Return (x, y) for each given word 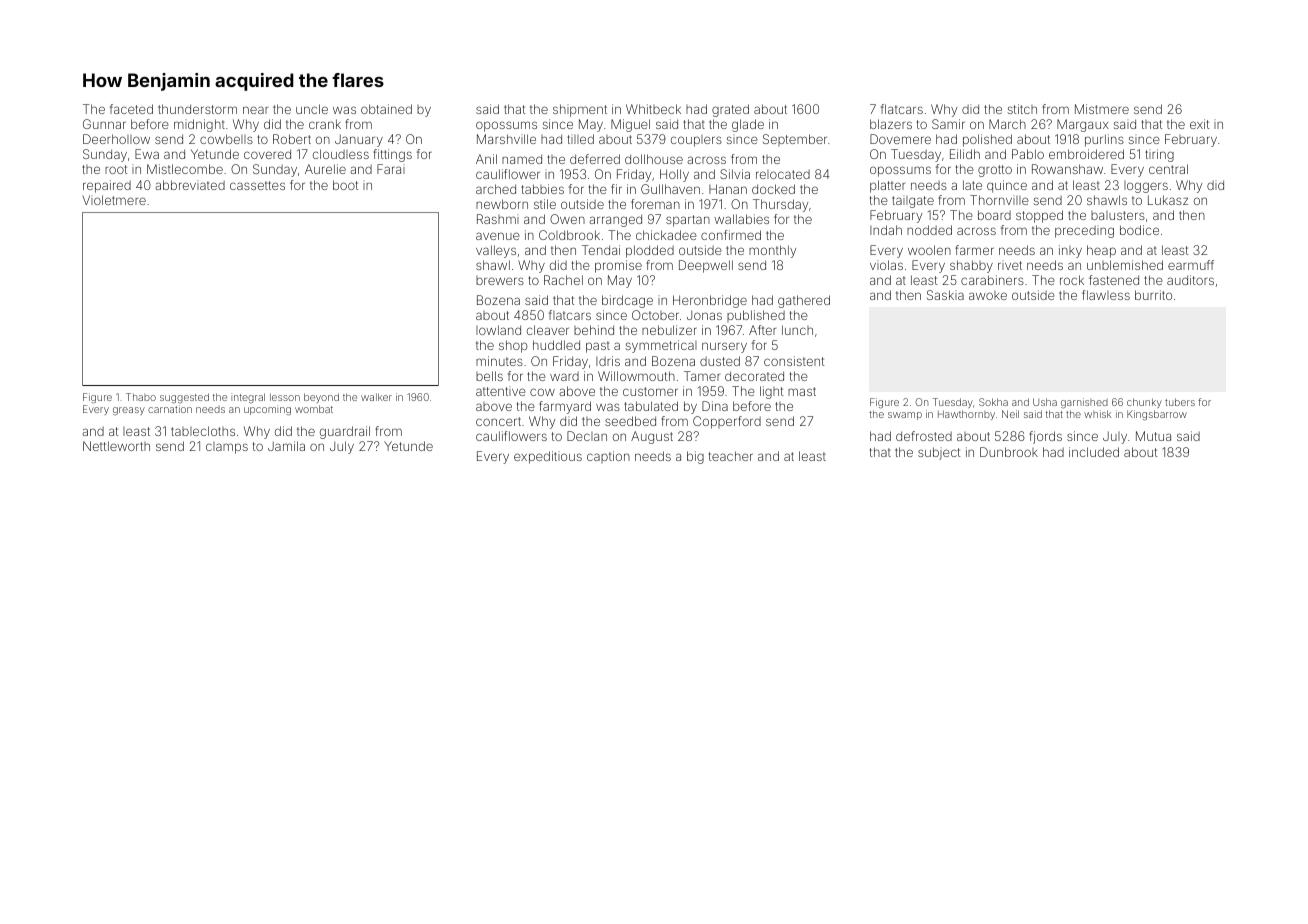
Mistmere (1102, 109)
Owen (567, 219)
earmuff (1191, 265)
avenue (498, 236)
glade (748, 125)
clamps (227, 448)
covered (267, 154)
